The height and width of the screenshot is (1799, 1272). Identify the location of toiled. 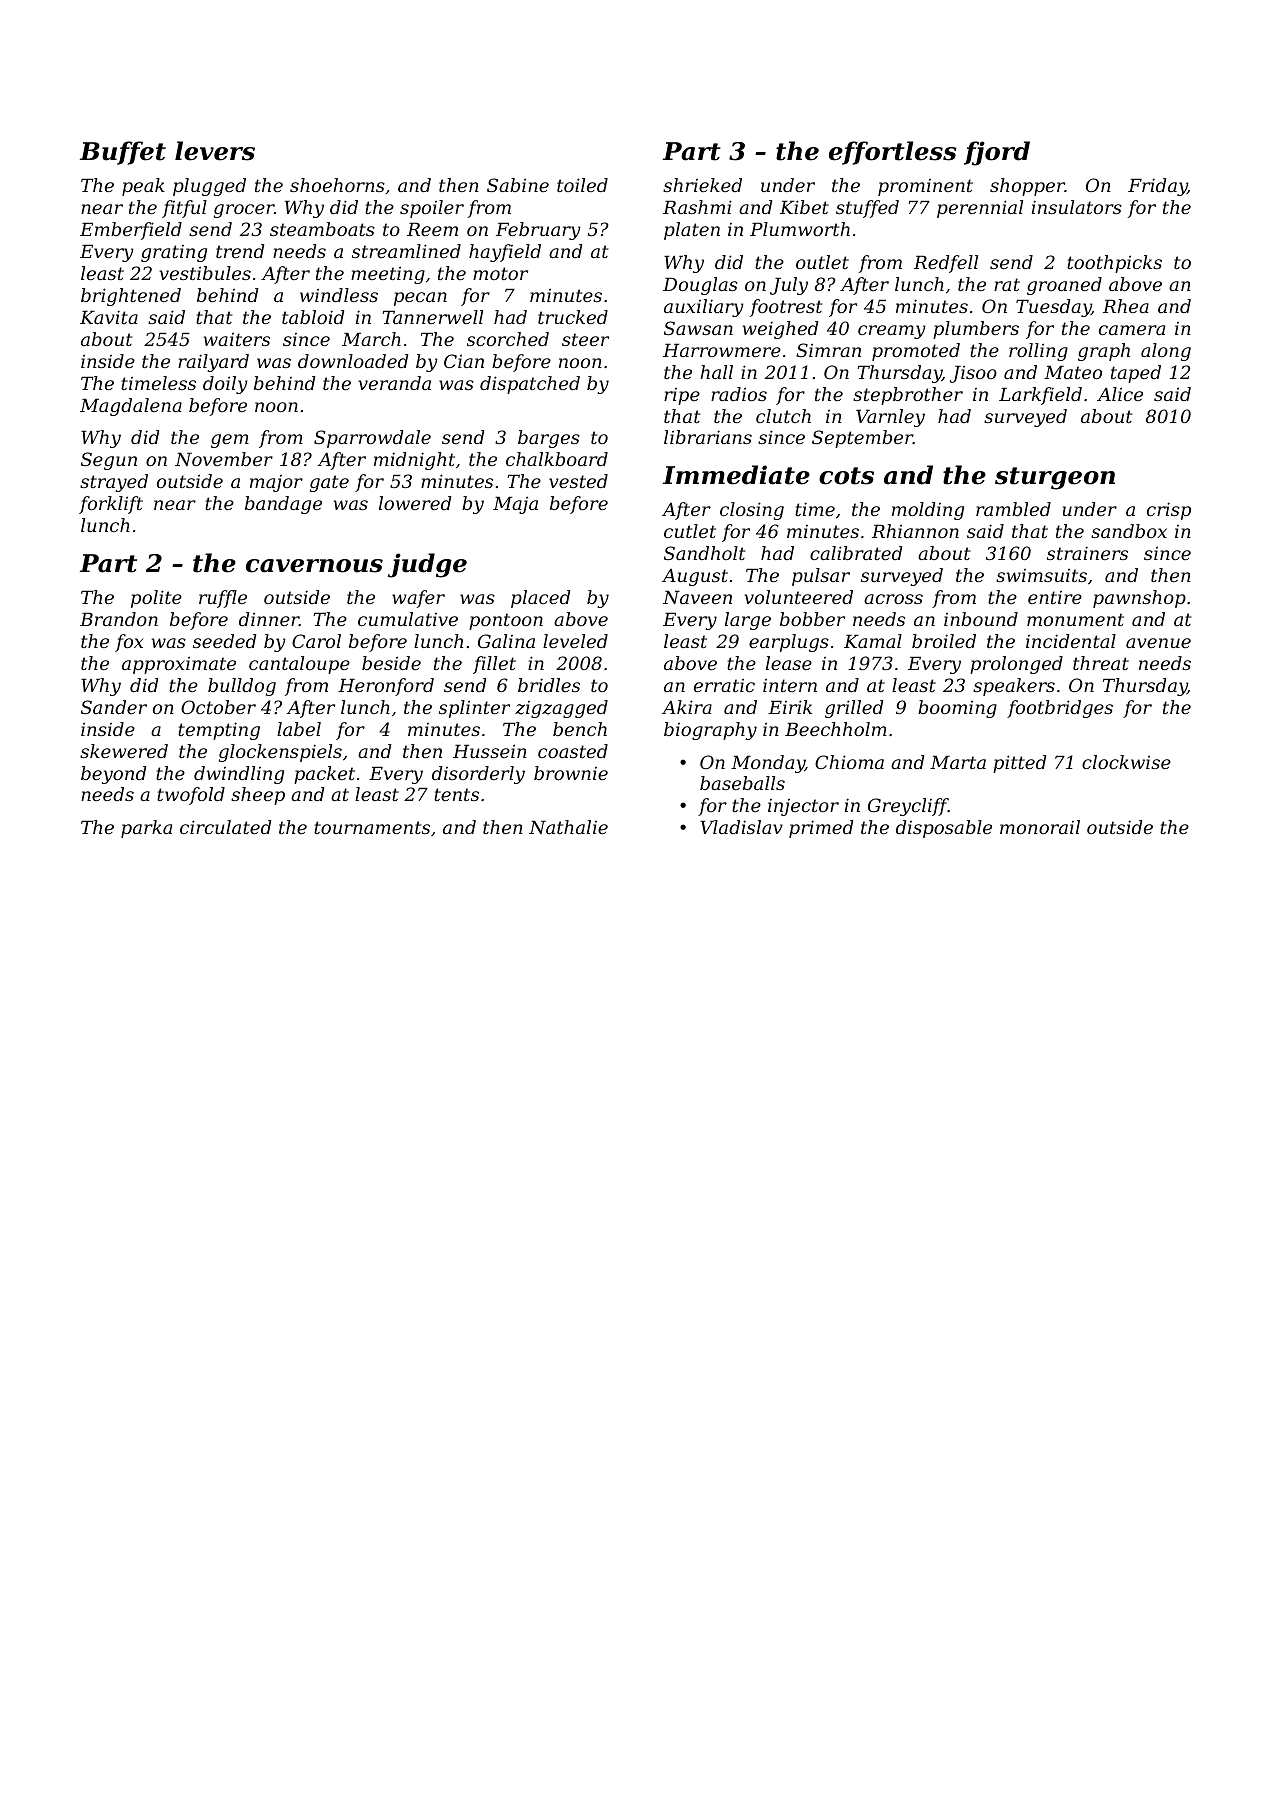
(582, 185).
